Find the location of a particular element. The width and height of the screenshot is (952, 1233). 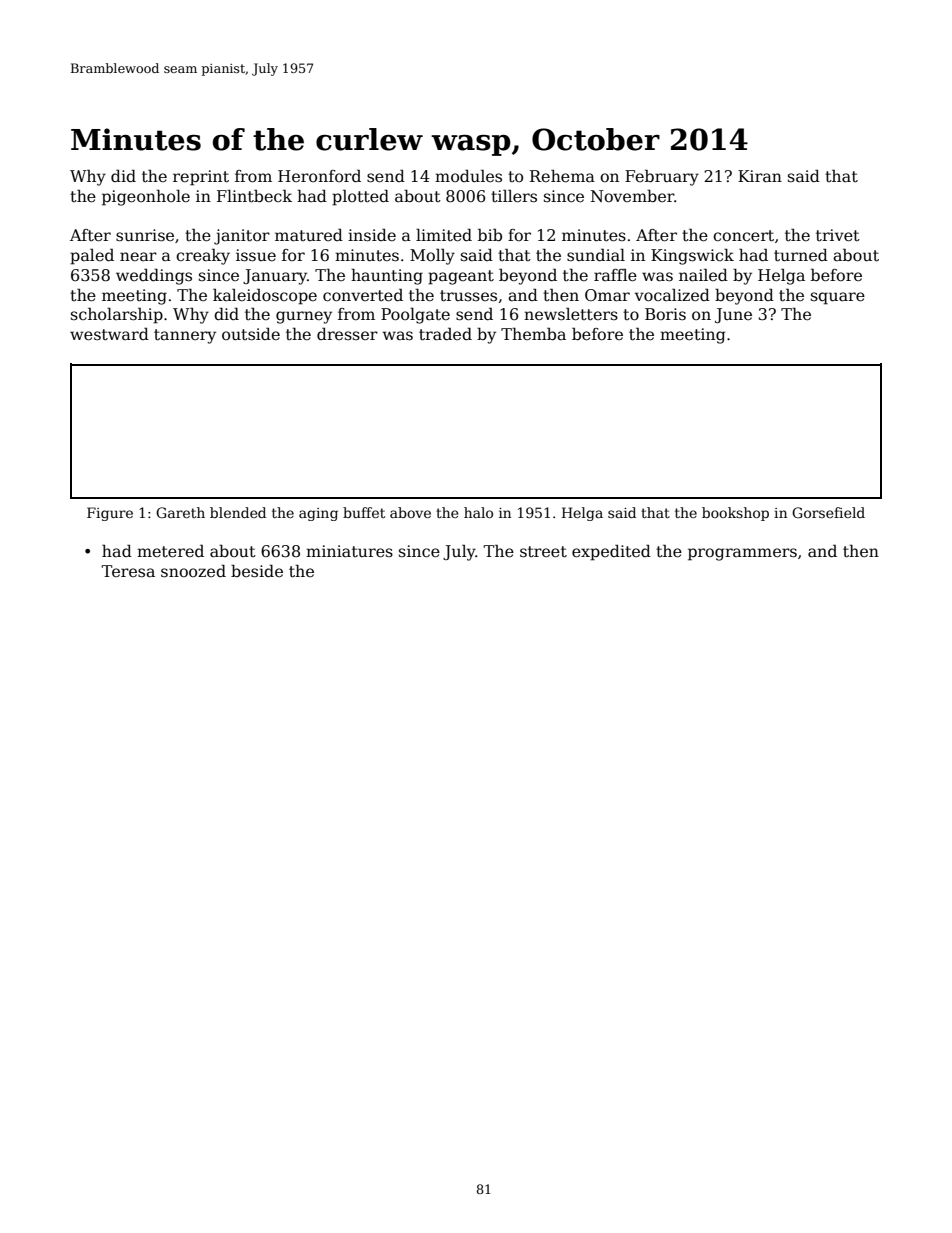

June is located at coordinates (733, 315).
